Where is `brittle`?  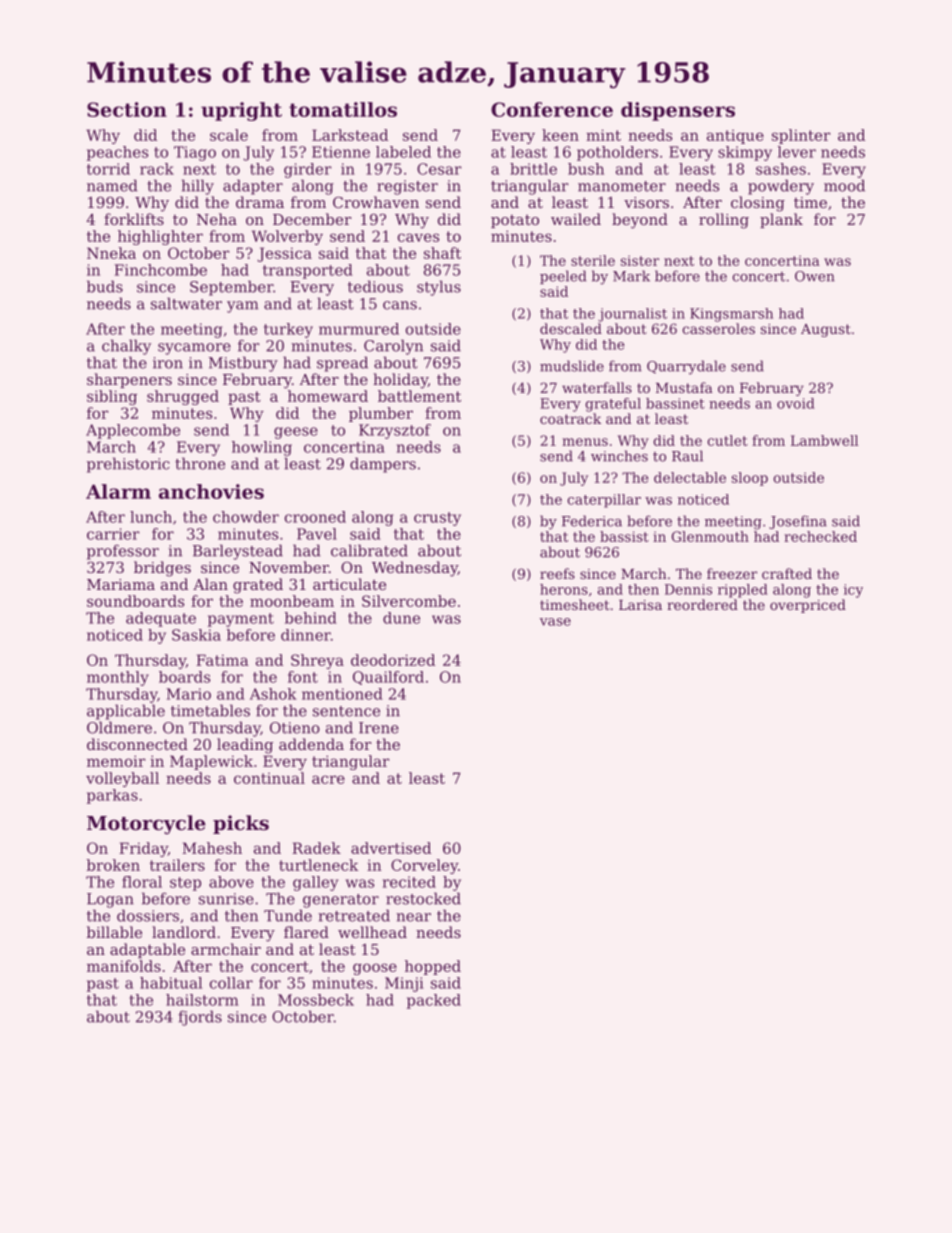 brittle is located at coordinates (533, 169).
